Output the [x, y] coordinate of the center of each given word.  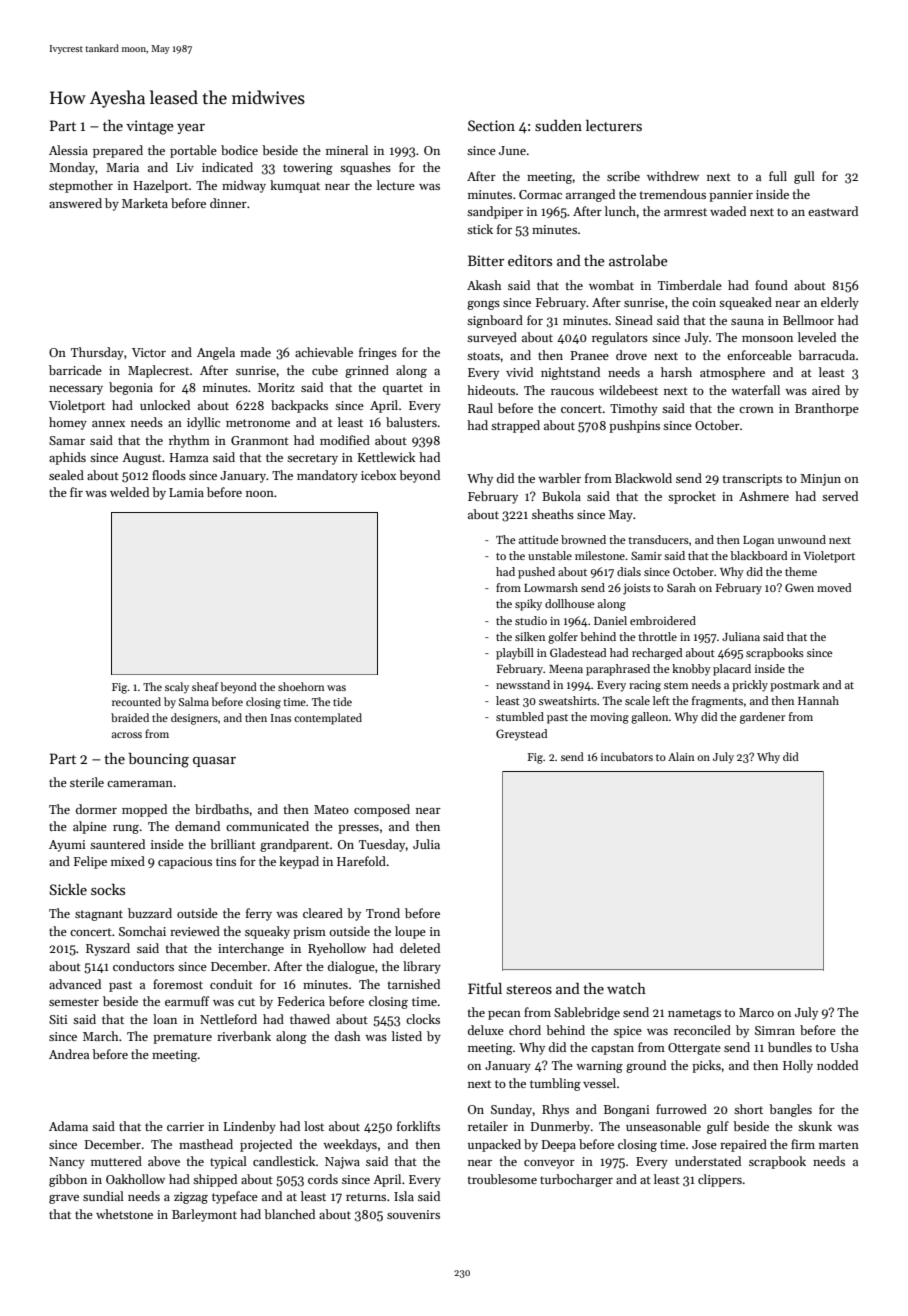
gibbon [68, 1180]
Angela [216, 353]
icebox [378, 475]
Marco [756, 1012]
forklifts [418, 1126]
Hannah [818, 700]
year [191, 129]
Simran [775, 1030]
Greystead [521, 735]
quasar [214, 762]
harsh [676, 372]
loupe [410, 932]
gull [804, 177]
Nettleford [228, 1019]
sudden [558, 125]
